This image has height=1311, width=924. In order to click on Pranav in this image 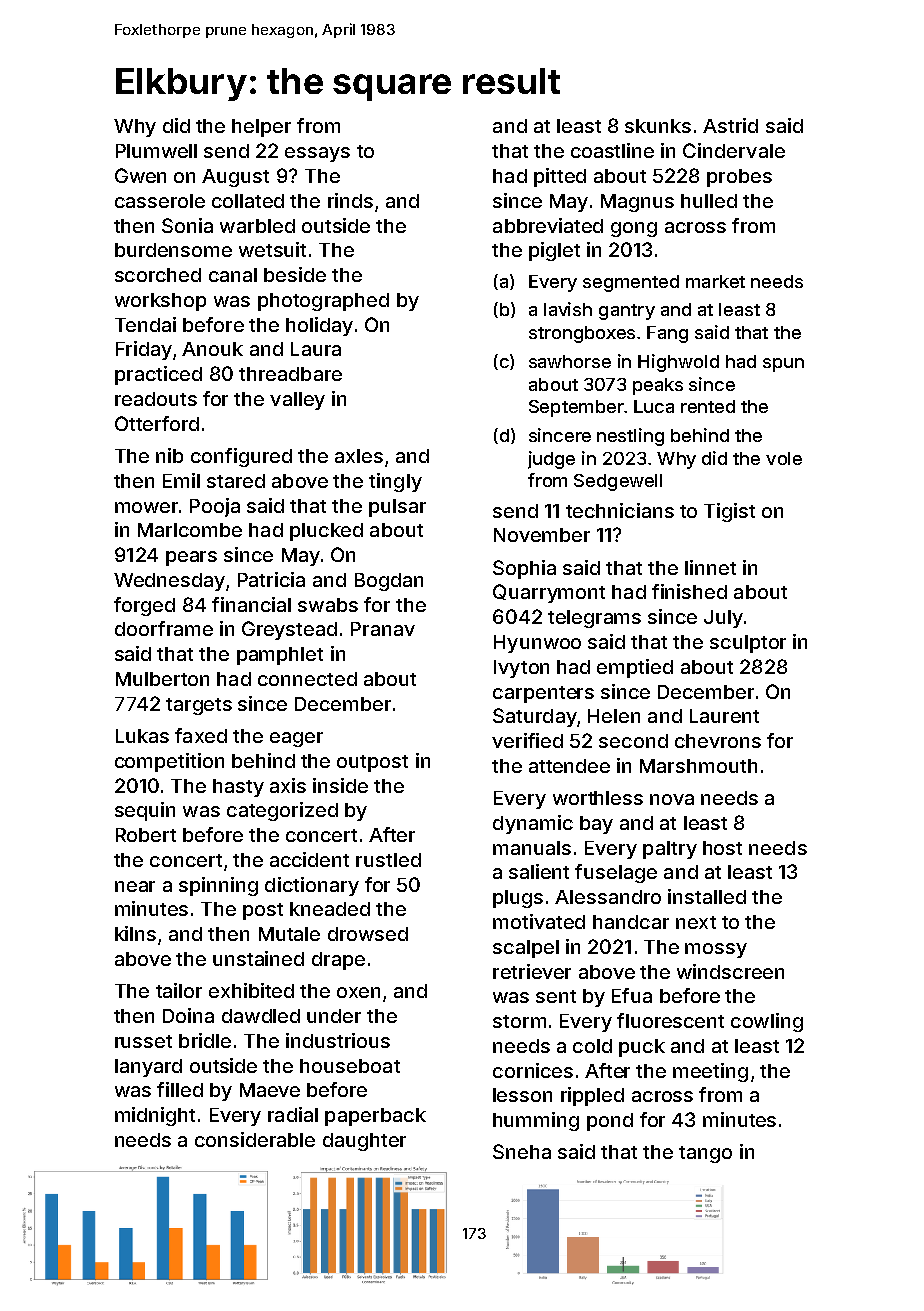, I will do `click(383, 629)`.
